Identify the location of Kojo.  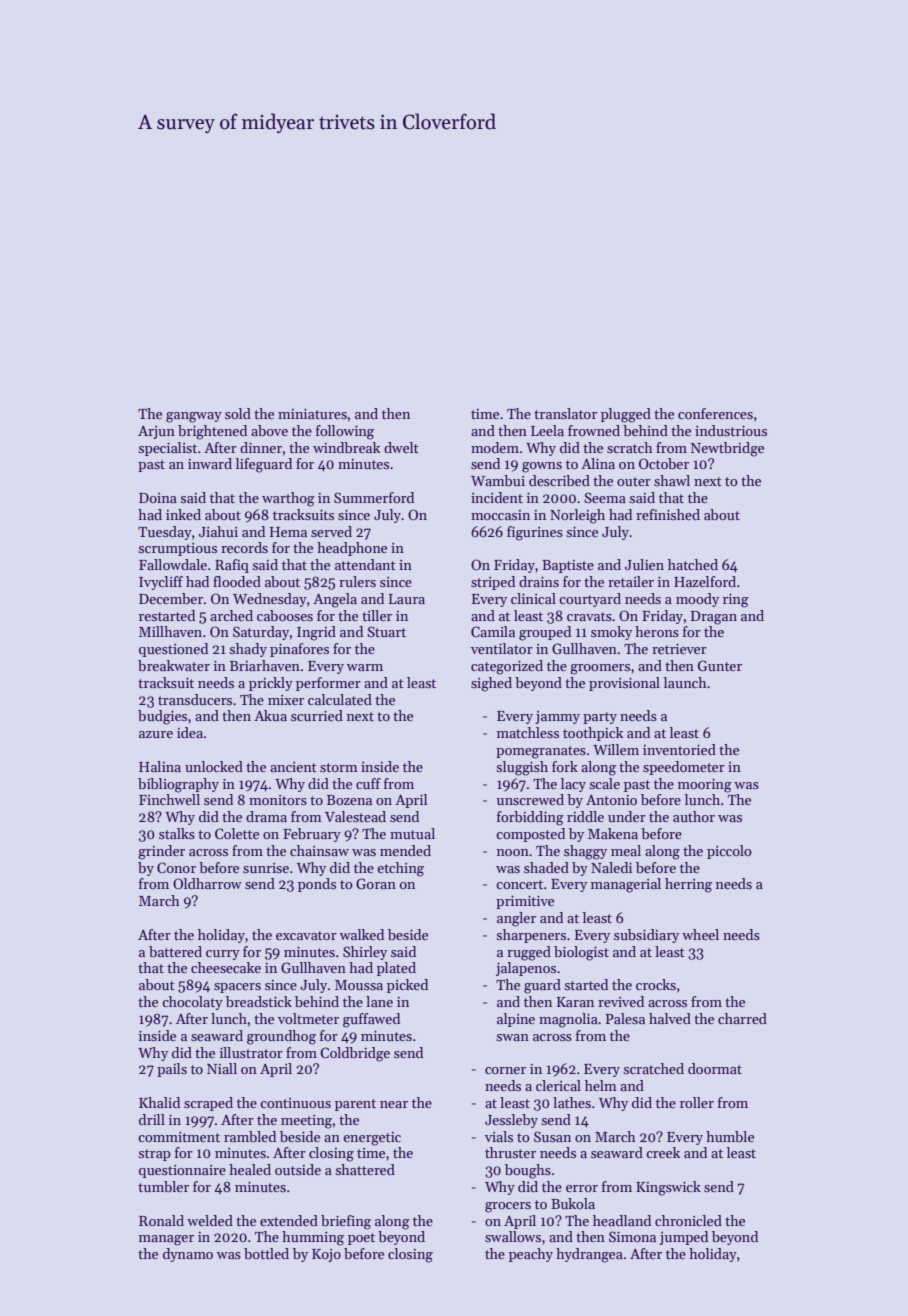
(326, 1255).
